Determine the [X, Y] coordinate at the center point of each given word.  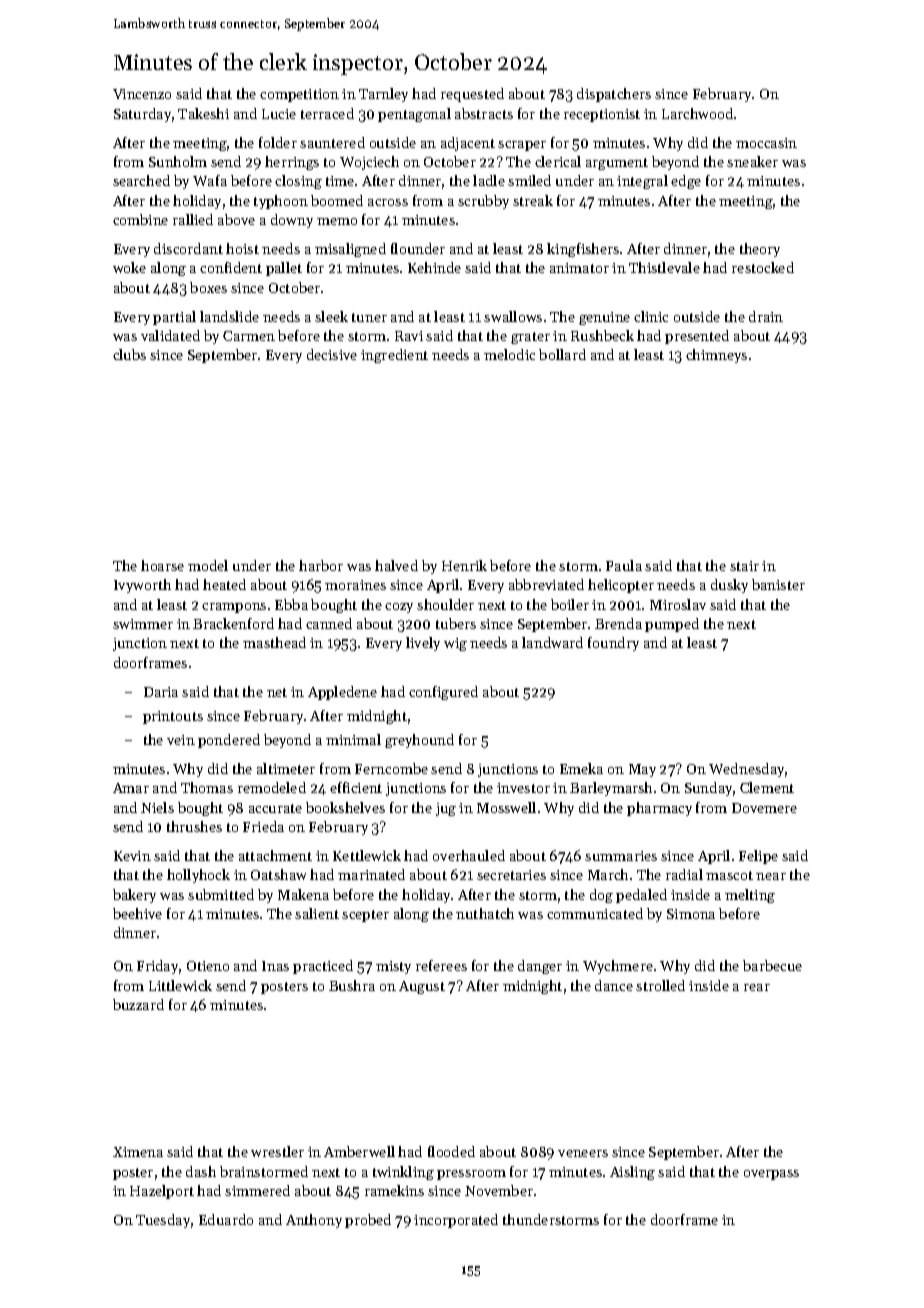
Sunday [708, 789]
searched [141, 180]
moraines [355, 585]
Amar [131, 788]
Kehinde [434, 267]
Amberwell [359, 1151]
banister [778, 584]
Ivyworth [142, 586]
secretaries [511, 875]
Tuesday [163, 1221]
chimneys [716, 356]
